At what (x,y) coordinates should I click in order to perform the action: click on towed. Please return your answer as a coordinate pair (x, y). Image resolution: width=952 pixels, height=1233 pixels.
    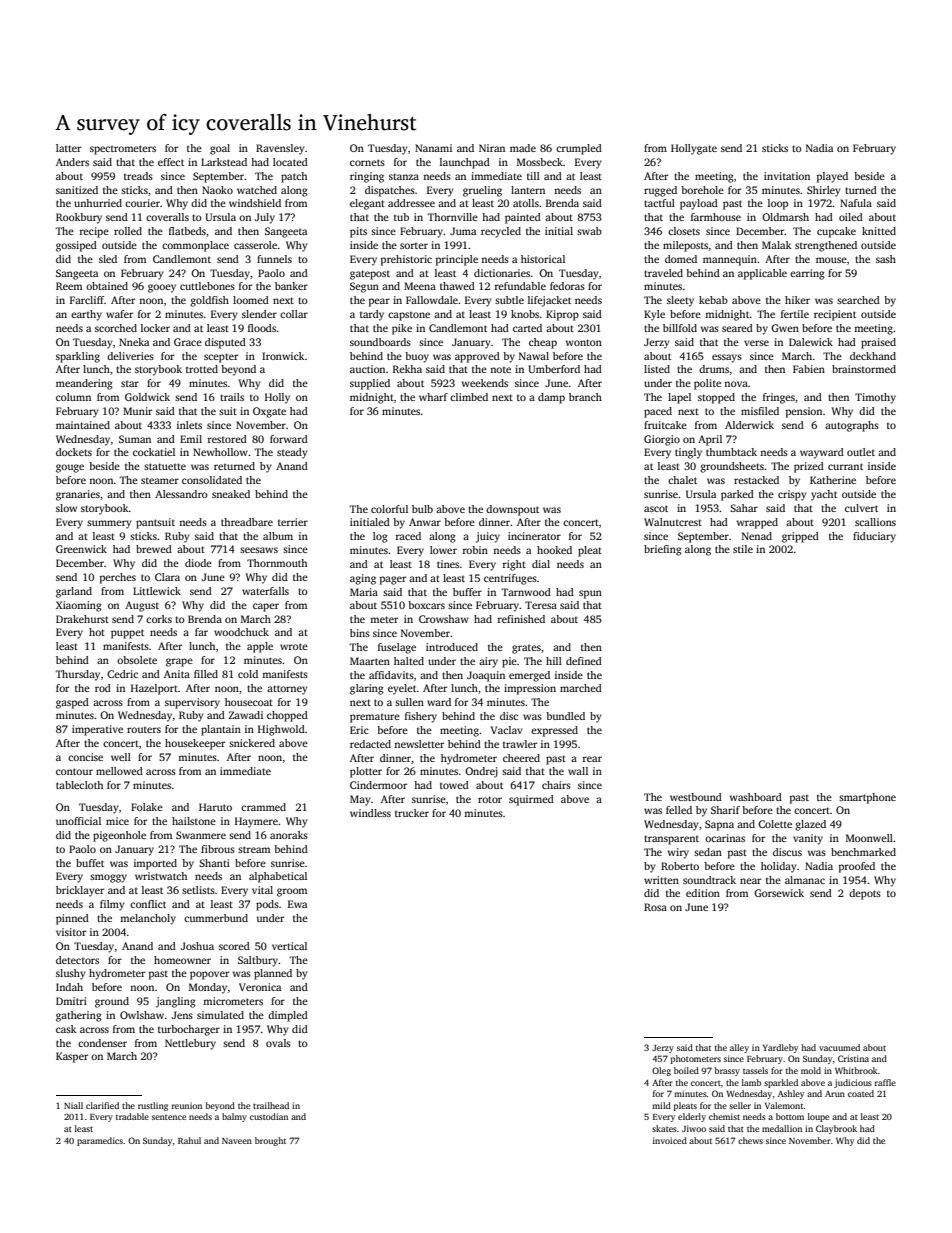
    Looking at the image, I should click on (454, 785).
